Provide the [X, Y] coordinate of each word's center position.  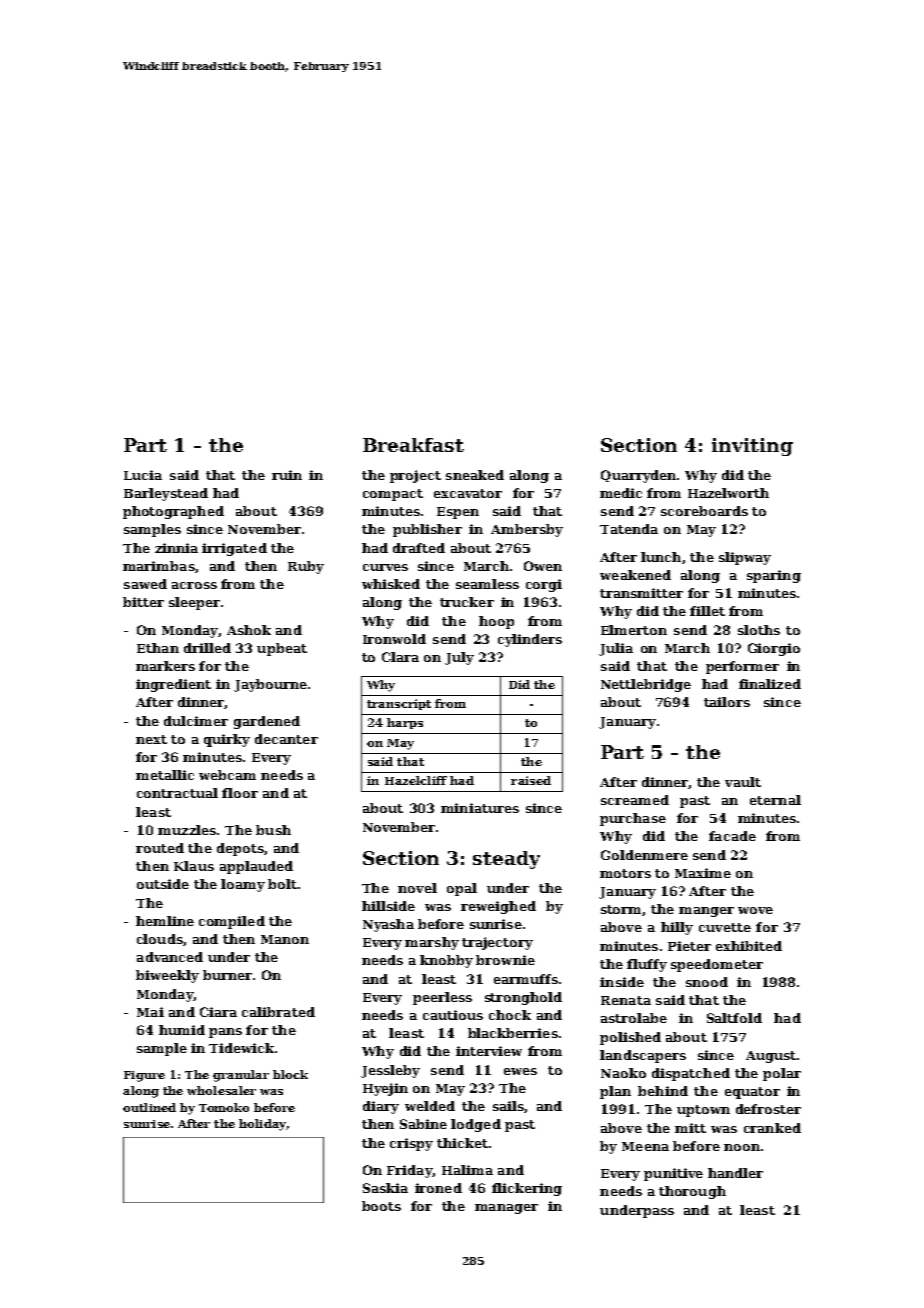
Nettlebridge [646, 685]
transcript [399, 704]
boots [381, 1206]
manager [506, 1209]
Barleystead [166, 494]
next [151, 739]
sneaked [475, 475]
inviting [752, 447]
